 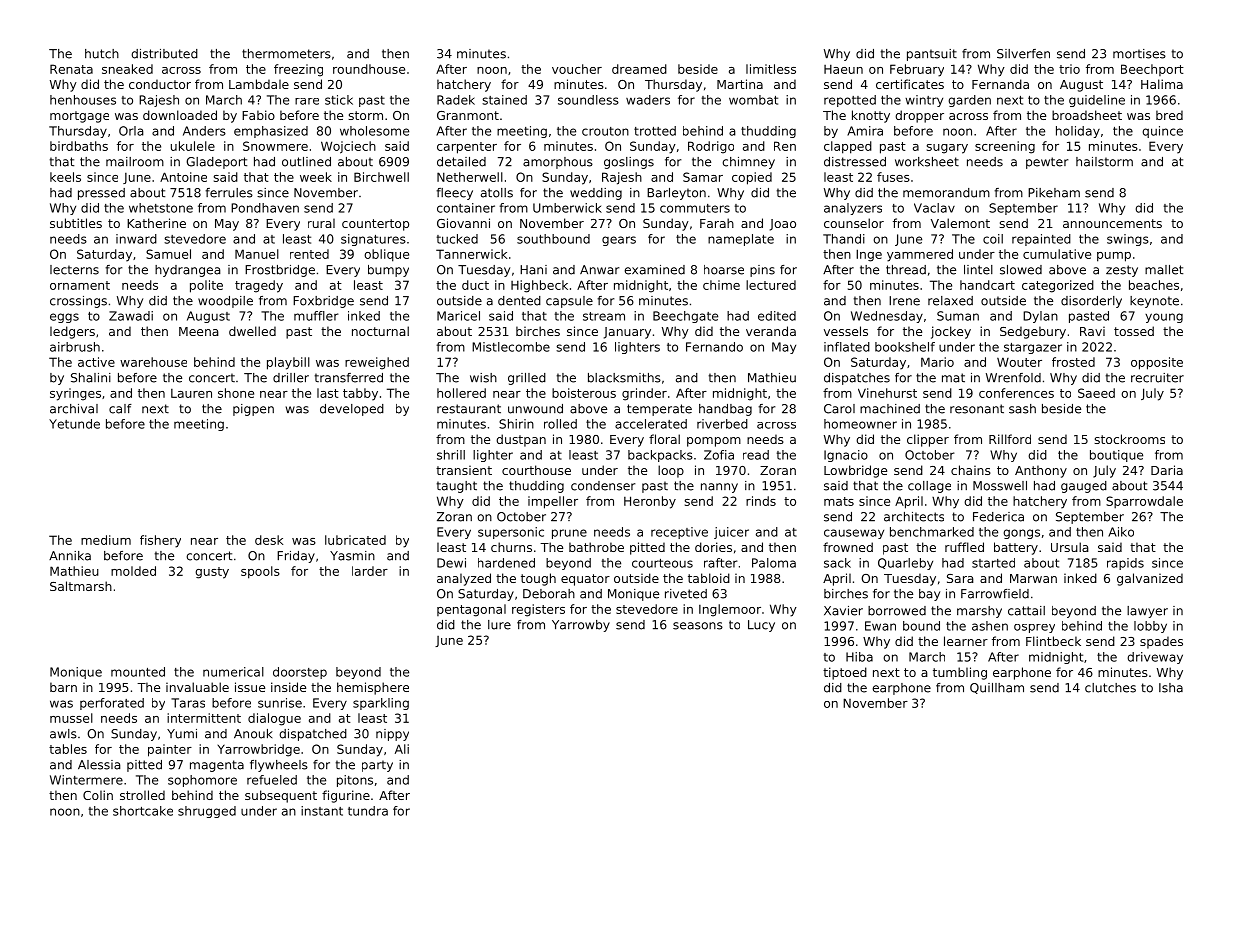 What do you see at coordinates (538, 610) in the document?
I see `registers` at bounding box center [538, 610].
